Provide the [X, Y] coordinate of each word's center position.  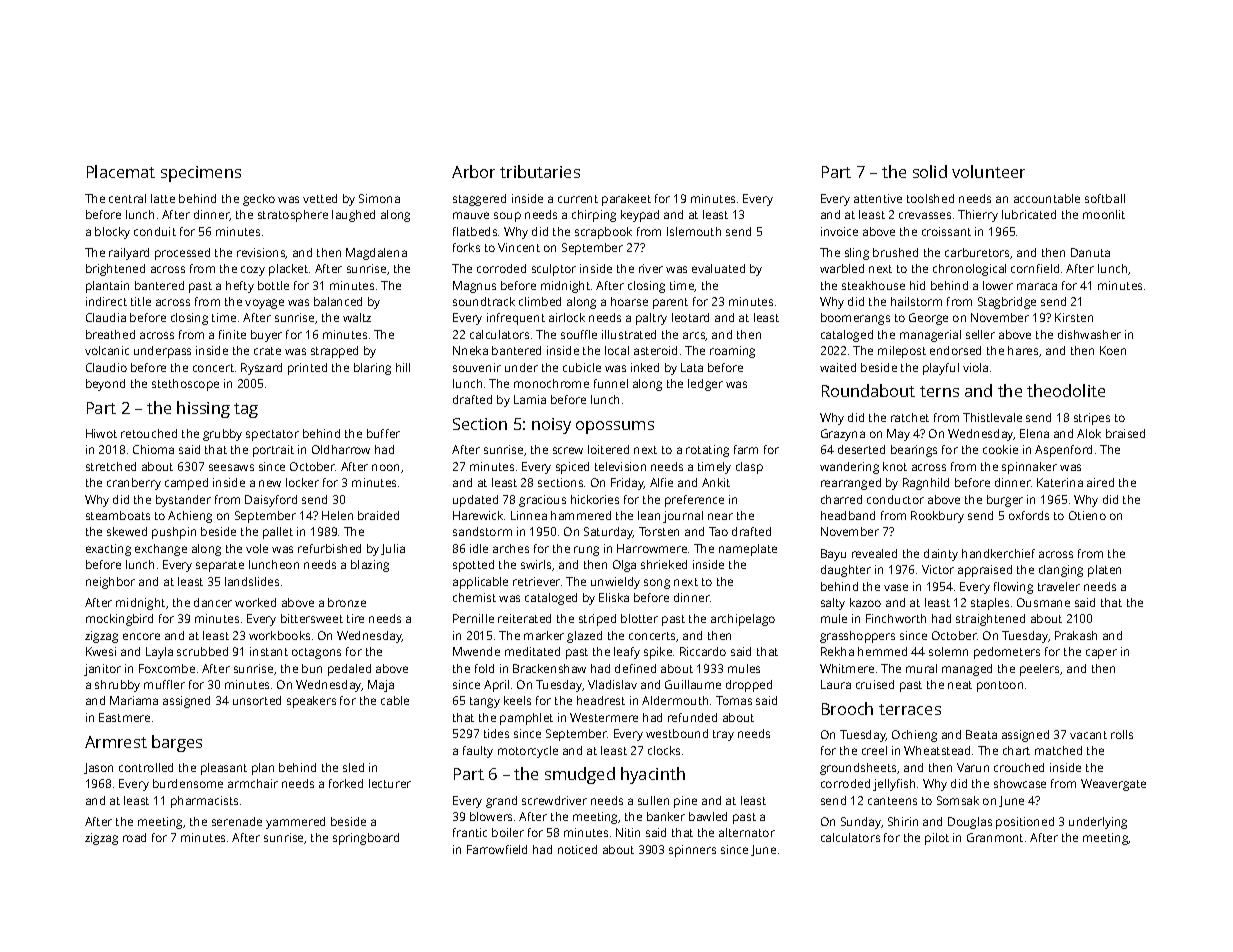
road [134, 837]
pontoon [1000, 686]
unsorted [257, 700]
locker [302, 482]
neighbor [110, 583]
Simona [379, 198]
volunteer [988, 171]
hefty [240, 287]
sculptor [554, 270]
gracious [542, 501]
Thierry [978, 216]
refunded [692, 717]
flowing [1013, 588]
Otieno [1087, 515]
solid [930, 171]
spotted [473, 566]
